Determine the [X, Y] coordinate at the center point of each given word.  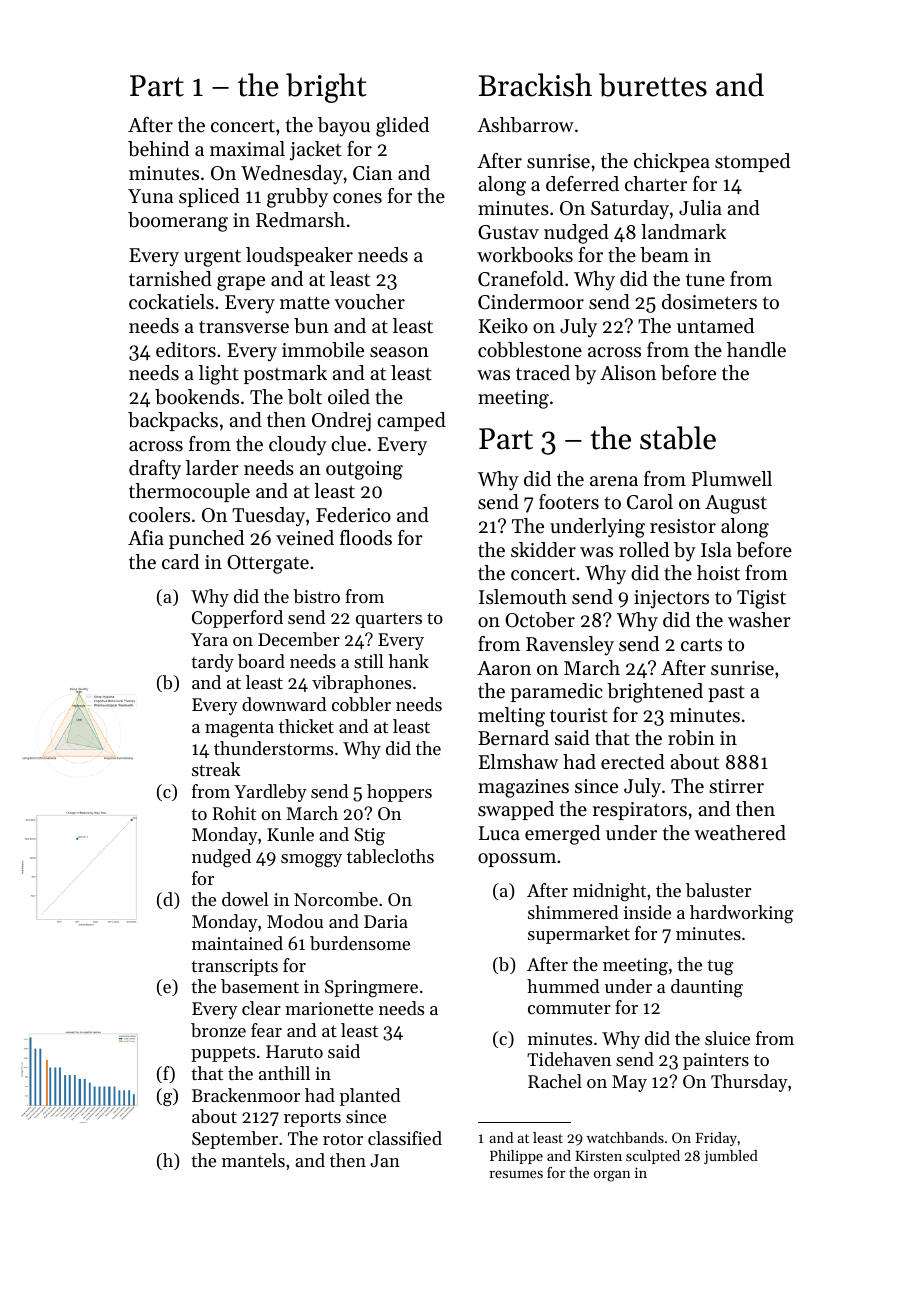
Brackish [535, 85]
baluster [718, 890]
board [261, 661]
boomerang [178, 222]
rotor [343, 1139]
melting [511, 717]
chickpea [672, 162]
